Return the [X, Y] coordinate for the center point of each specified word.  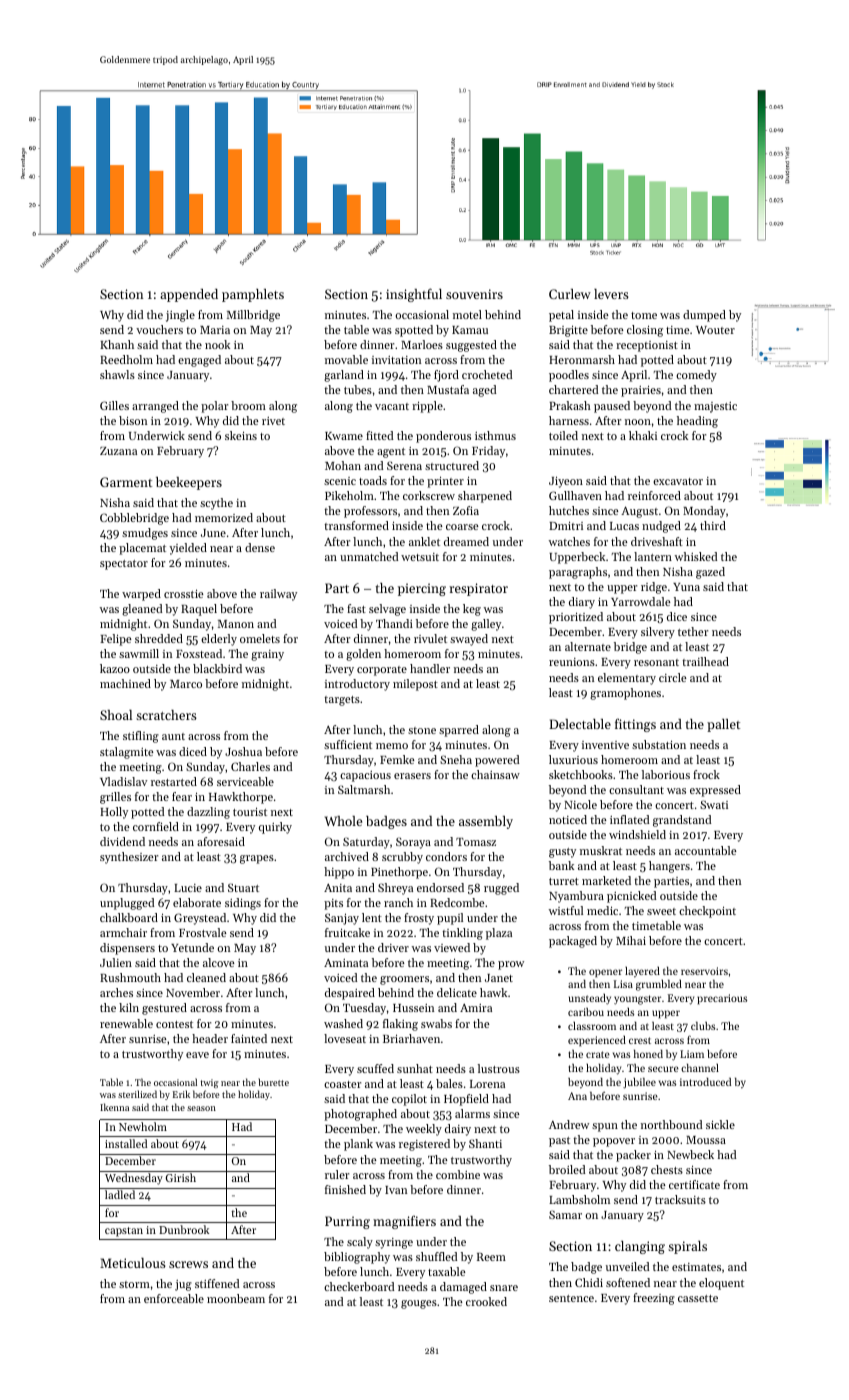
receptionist [647, 346]
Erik [181, 1094]
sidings [243, 904]
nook [217, 344]
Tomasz [476, 842]
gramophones [625, 694]
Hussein [414, 1008]
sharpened [485, 497]
